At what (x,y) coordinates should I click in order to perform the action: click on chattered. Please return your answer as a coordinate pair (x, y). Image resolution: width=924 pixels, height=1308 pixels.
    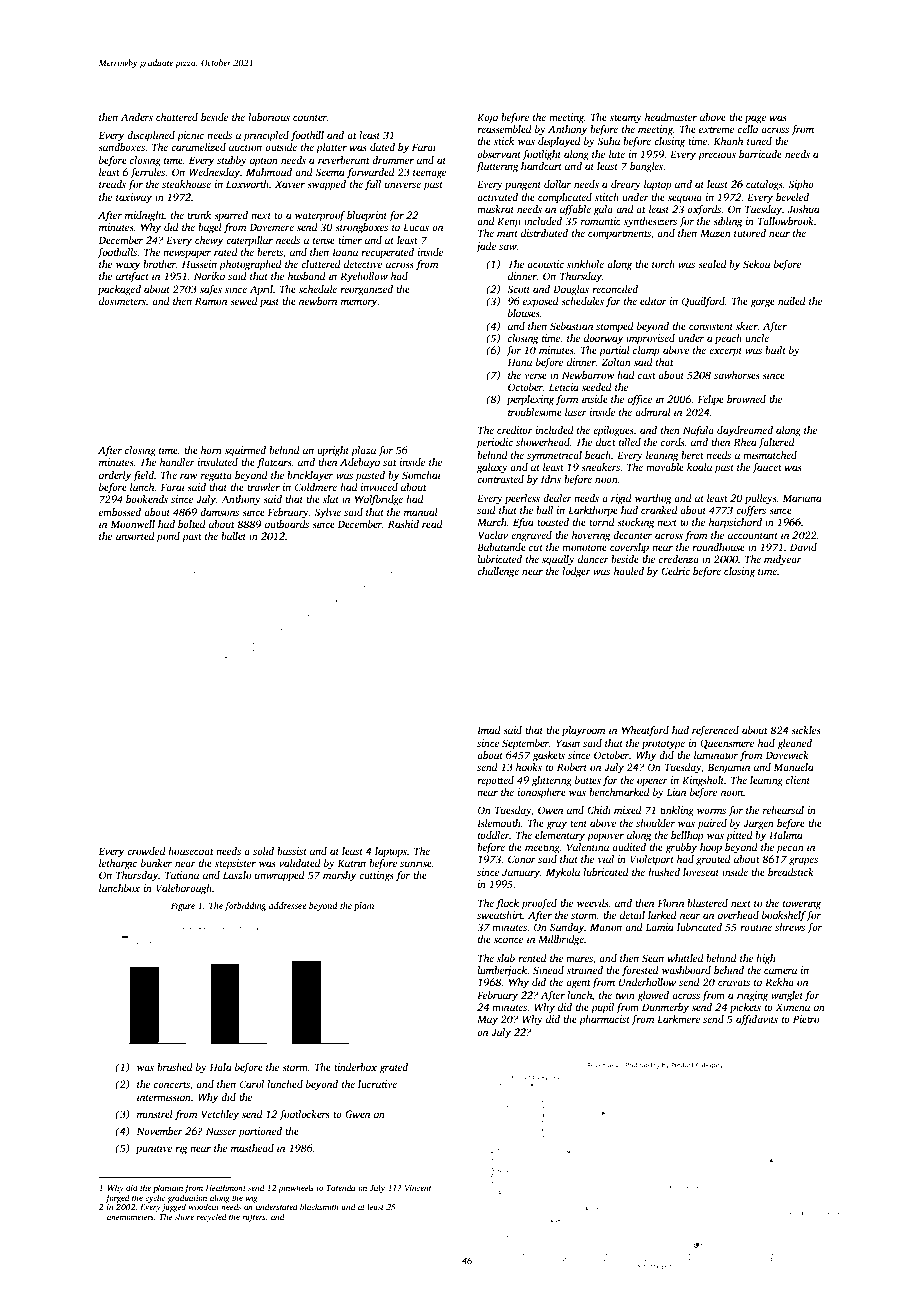
    Looking at the image, I should click on (177, 117).
